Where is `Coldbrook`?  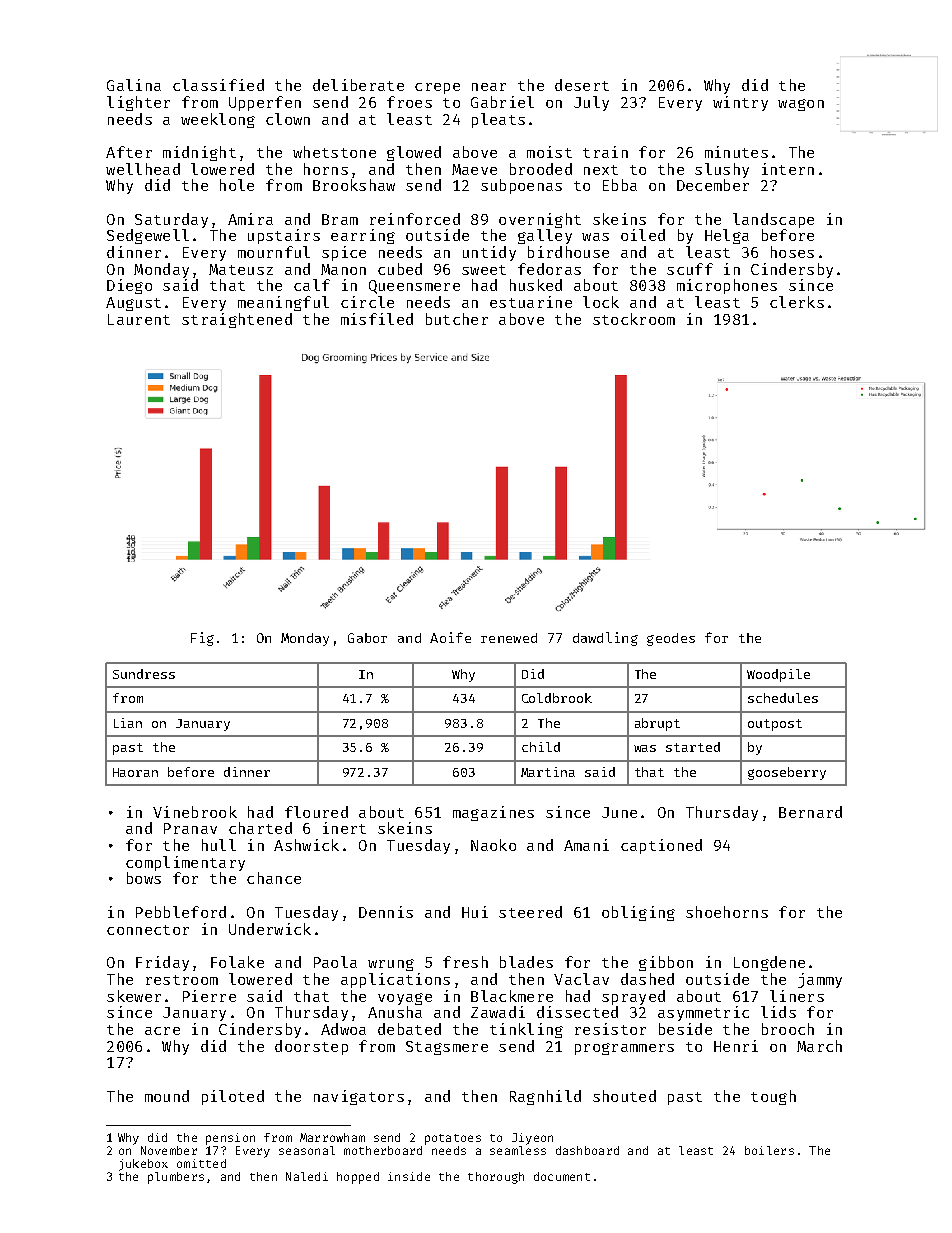 Coldbrook is located at coordinates (557, 698).
